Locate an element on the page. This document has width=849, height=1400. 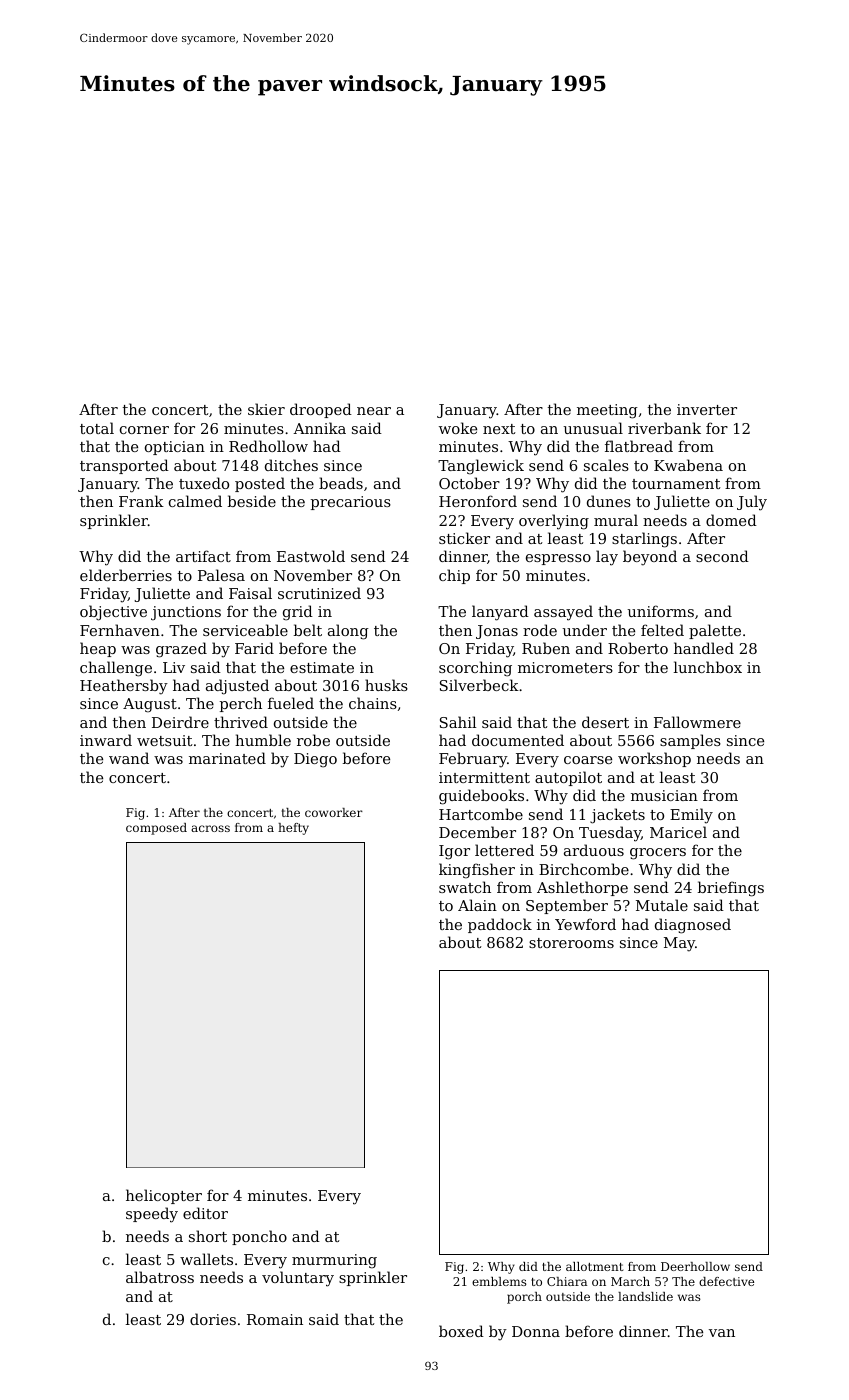
allotment is located at coordinates (594, 1266).
